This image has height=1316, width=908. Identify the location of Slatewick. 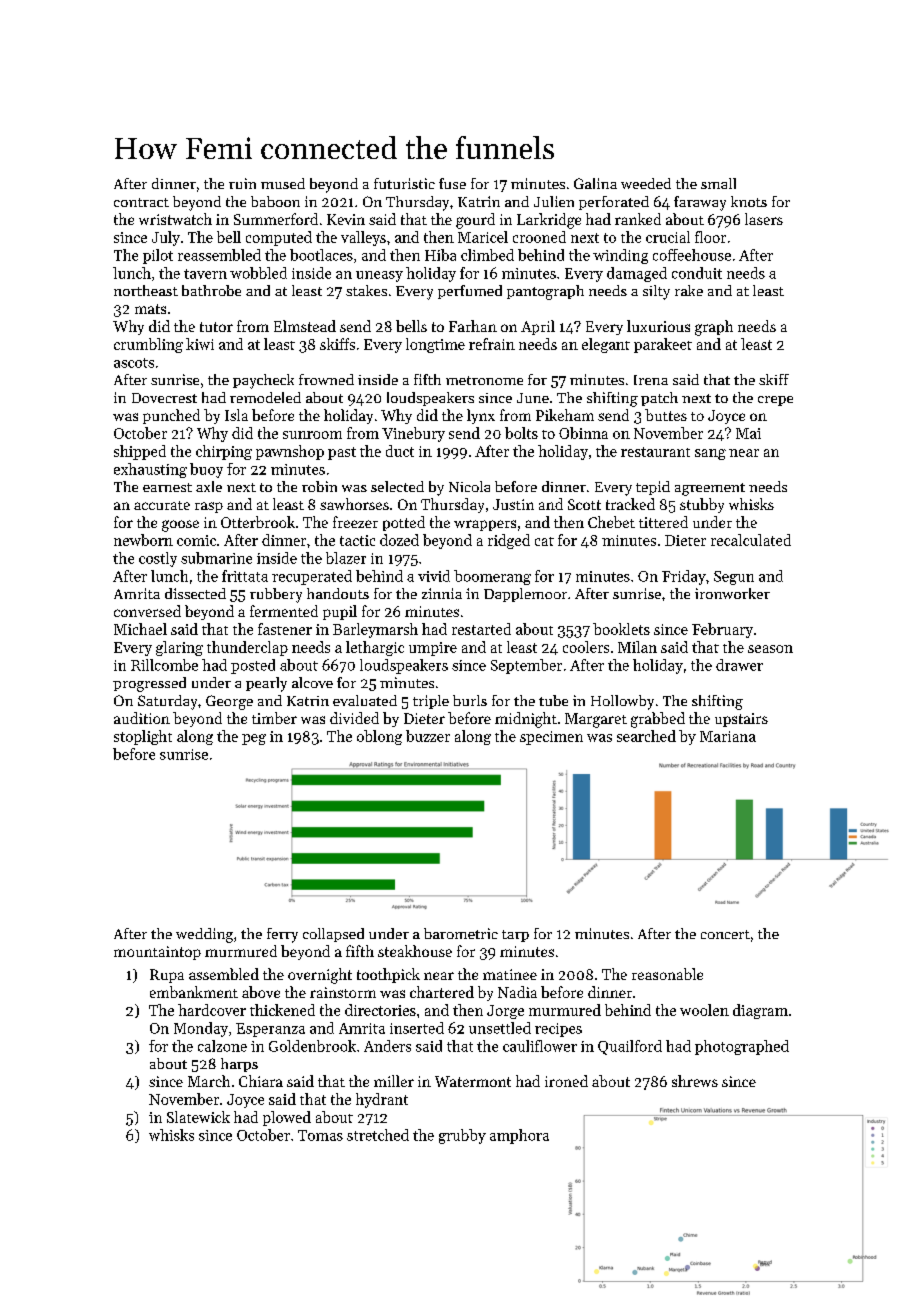
(198, 1117).
